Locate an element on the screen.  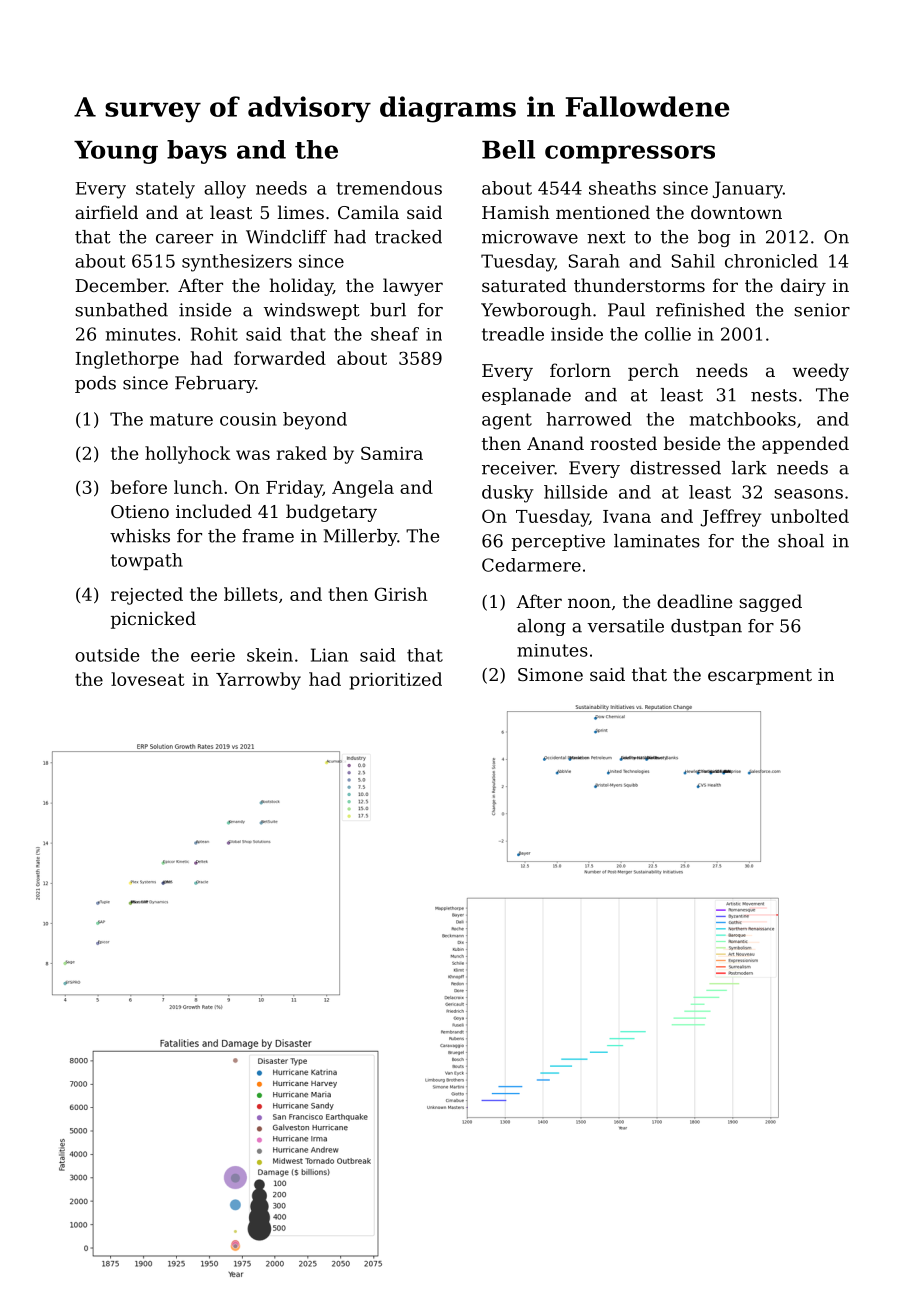
escarpment is located at coordinates (760, 677).
